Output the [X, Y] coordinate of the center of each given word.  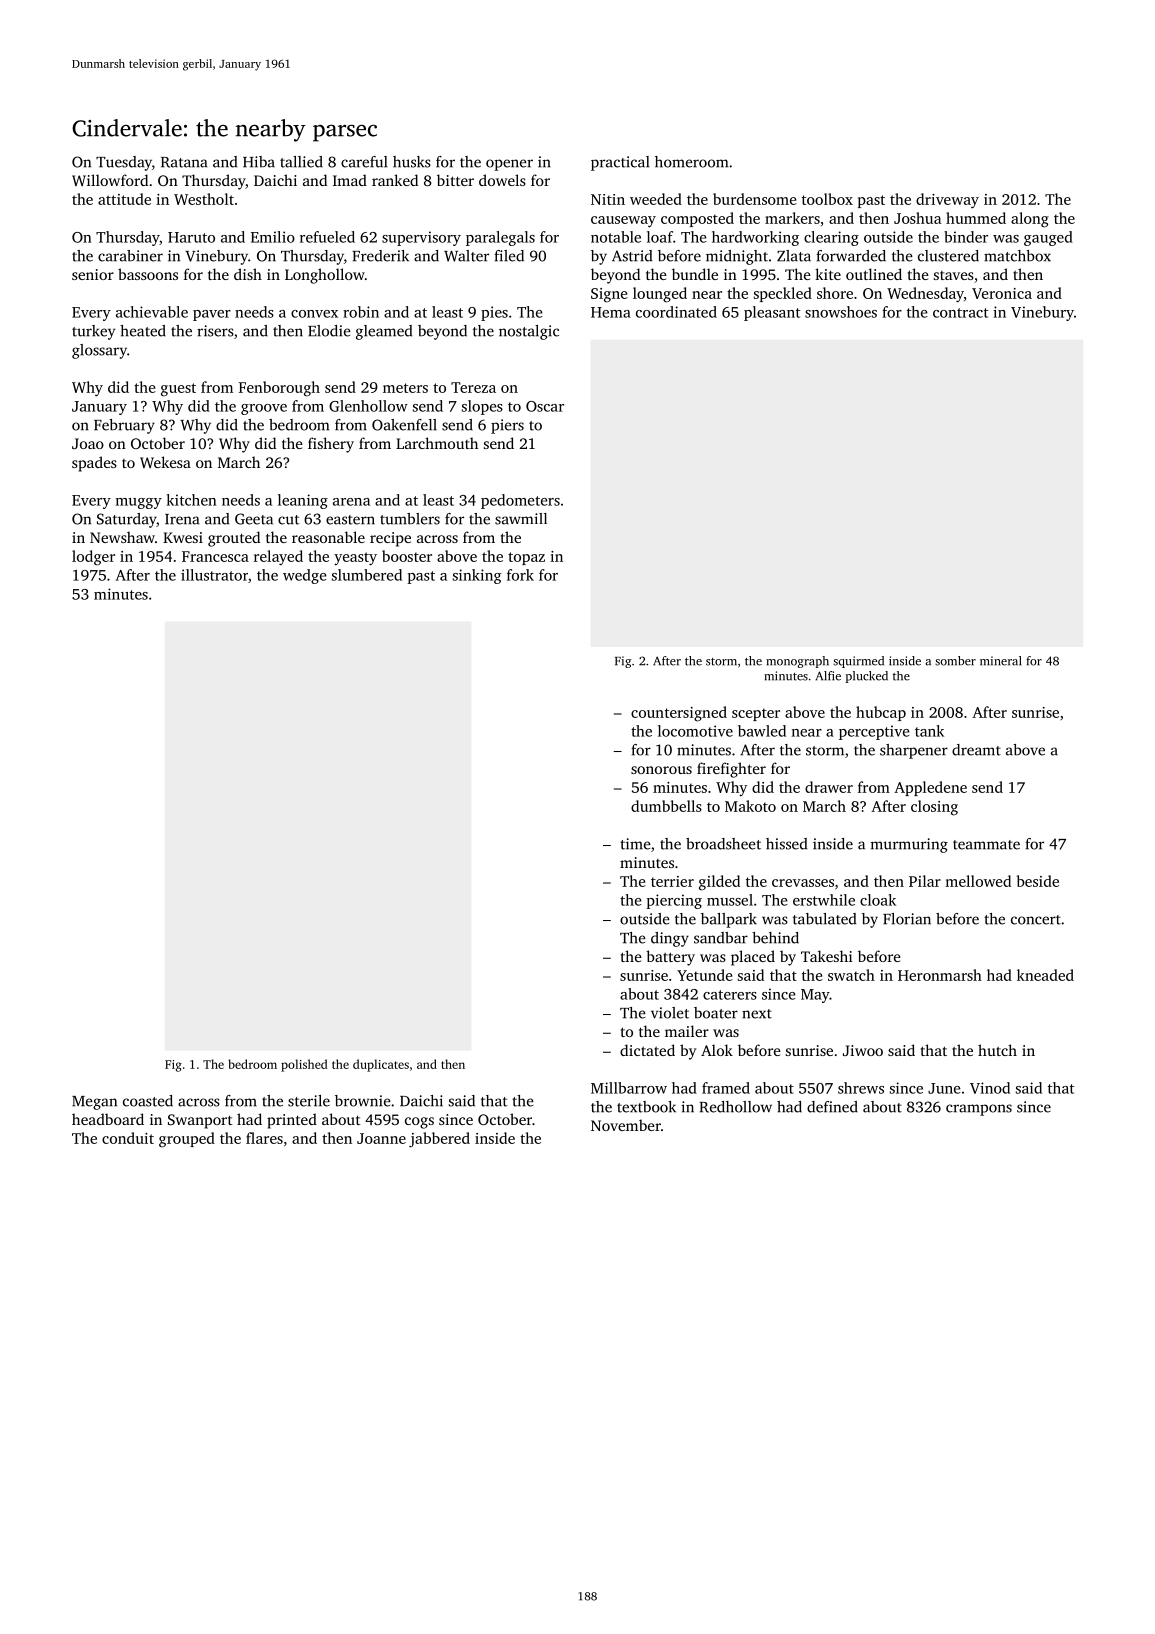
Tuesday [124, 163]
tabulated [824, 919]
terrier [672, 881]
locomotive [695, 731]
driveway [947, 201]
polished [304, 1065]
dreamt [976, 750]
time [635, 844]
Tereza [473, 387]
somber [955, 661]
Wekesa [165, 462]
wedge [305, 576]
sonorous [661, 770]
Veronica [1002, 293]
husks [412, 162]
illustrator [214, 575]
